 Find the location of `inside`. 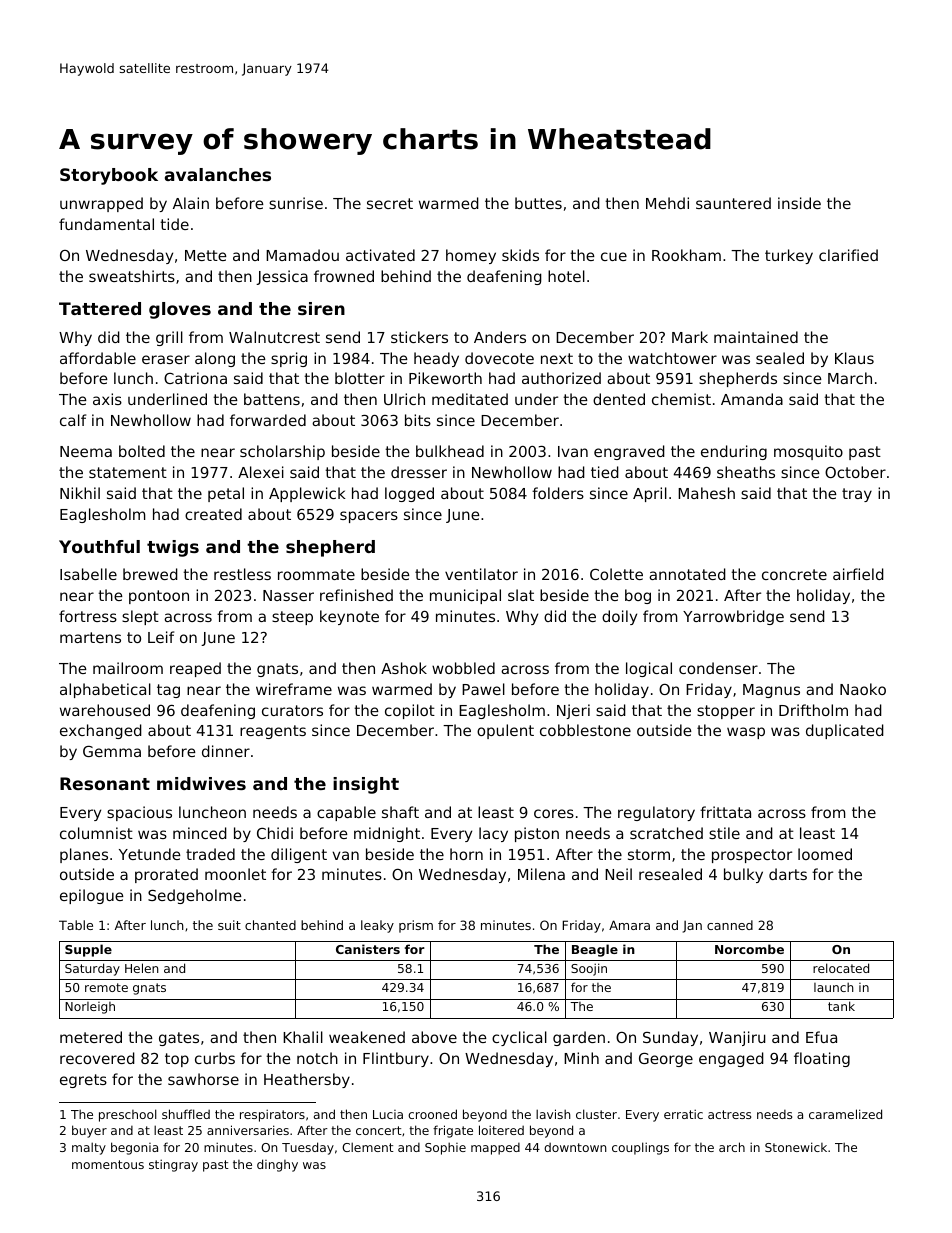

inside is located at coordinates (799, 203).
